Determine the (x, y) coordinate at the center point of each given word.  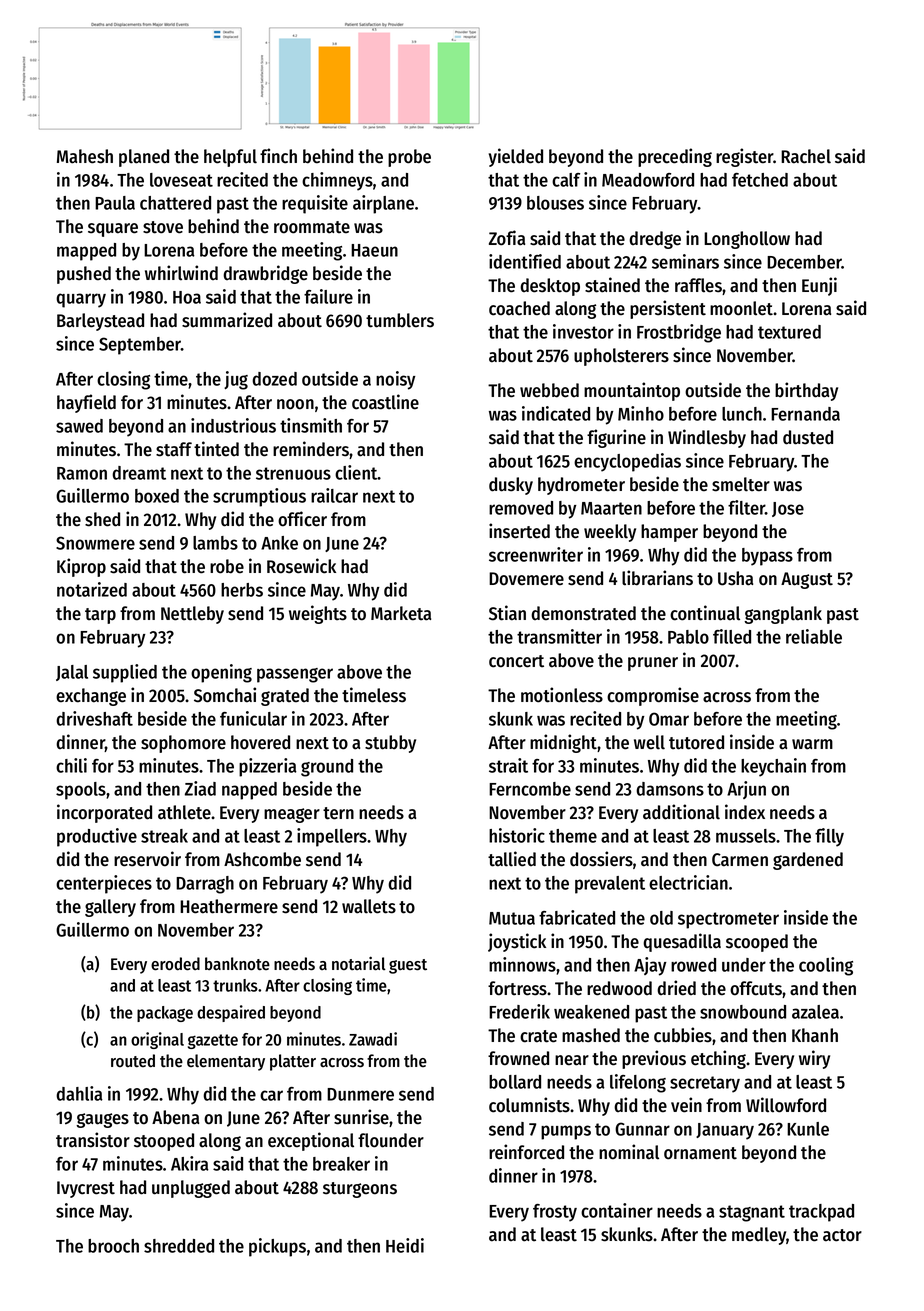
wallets (369, 906)
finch (278, 156)
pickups (277, 1247)
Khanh (815, 1035)
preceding (675, 157)
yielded (516, 157)
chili (71, 765)
